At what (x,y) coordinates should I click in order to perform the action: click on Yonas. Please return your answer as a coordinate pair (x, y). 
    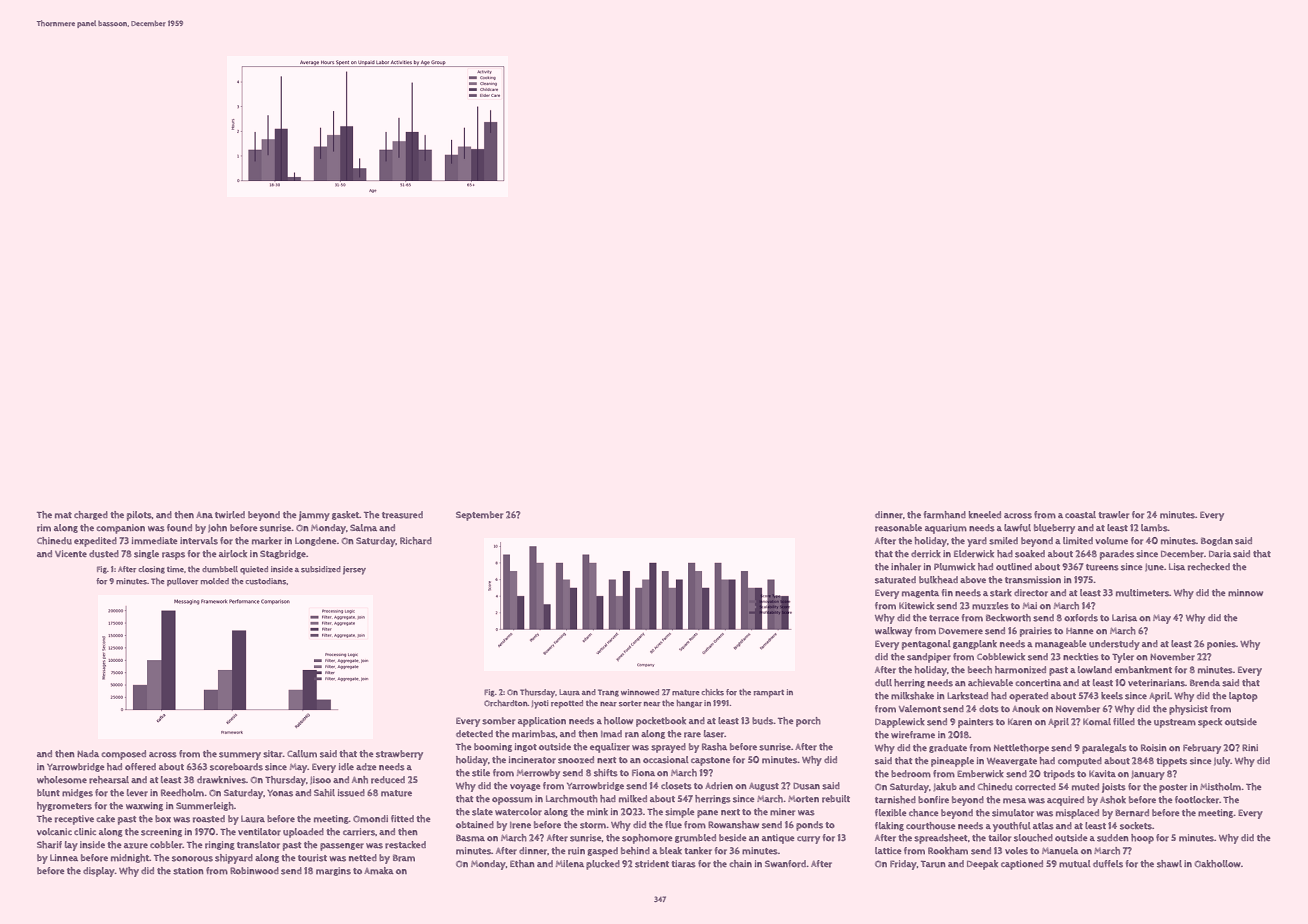
    Looking at the image, I should click on (280, 793).
